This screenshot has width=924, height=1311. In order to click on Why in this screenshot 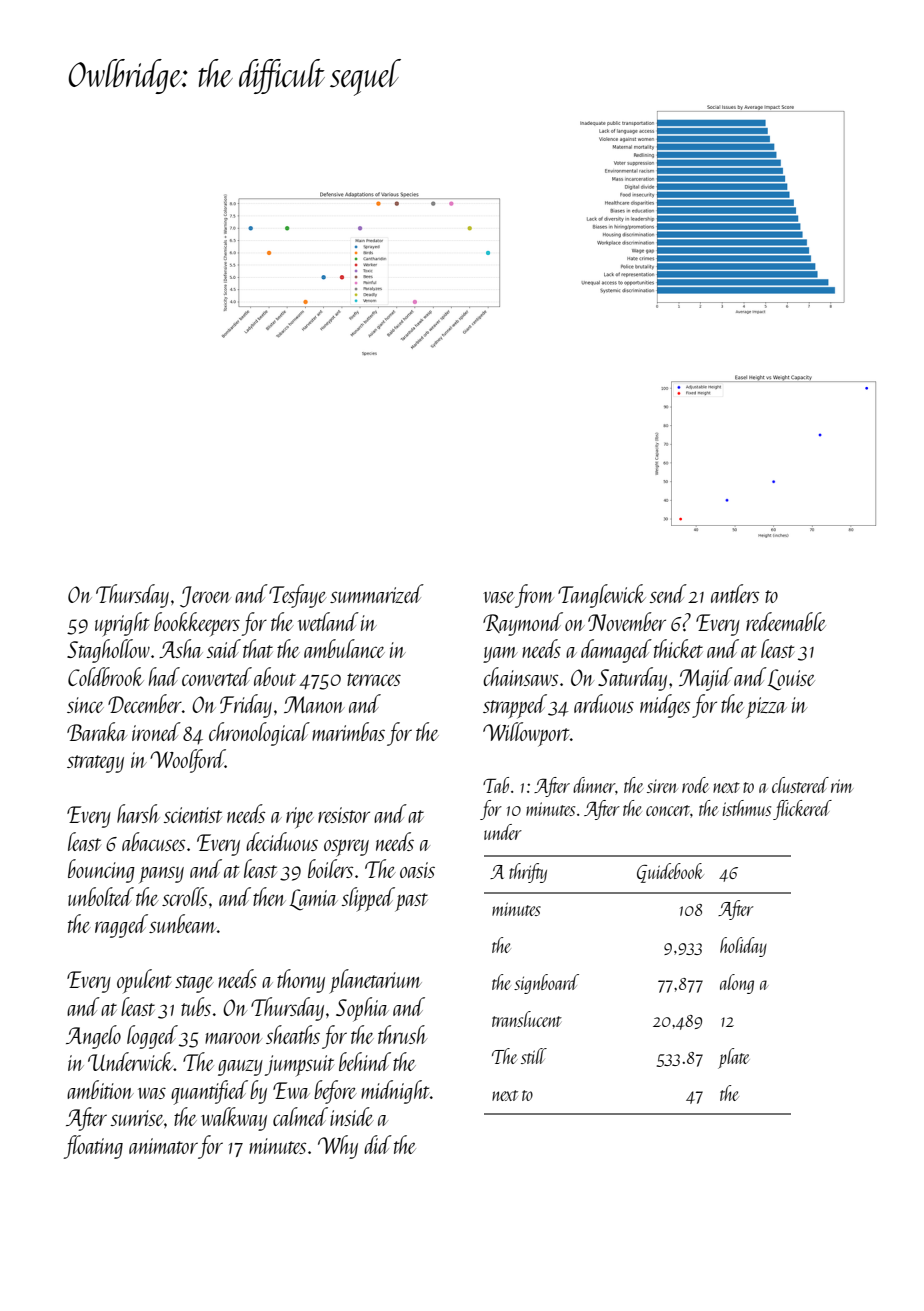, I will do `click(338, 1147)`.
